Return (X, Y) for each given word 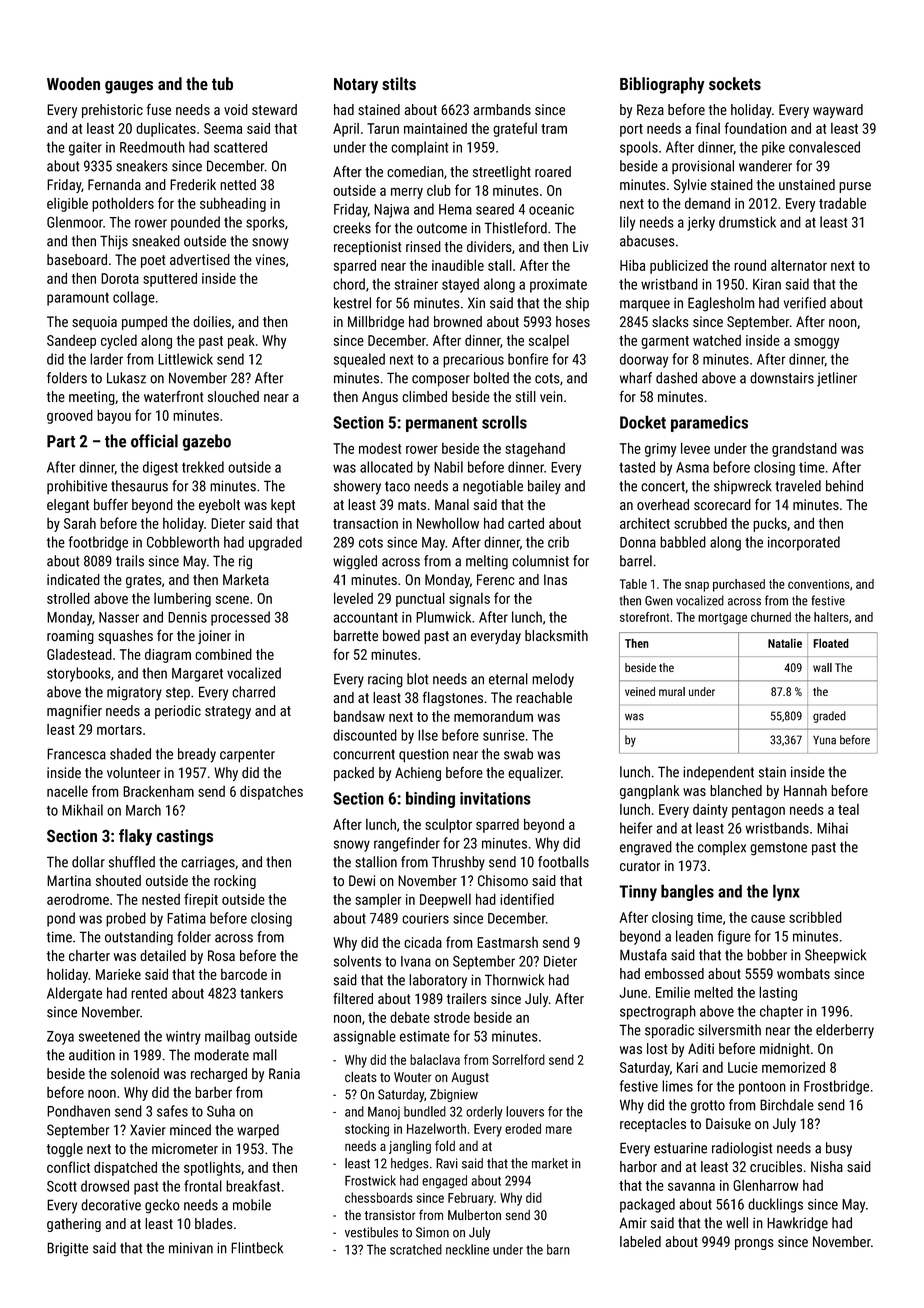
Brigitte (67, 1249)
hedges (410, 1164)
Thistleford (515, 228)
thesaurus (139, 486)
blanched (736, 790)
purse (855, 187)
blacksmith (556, 635)
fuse (159, 109)
